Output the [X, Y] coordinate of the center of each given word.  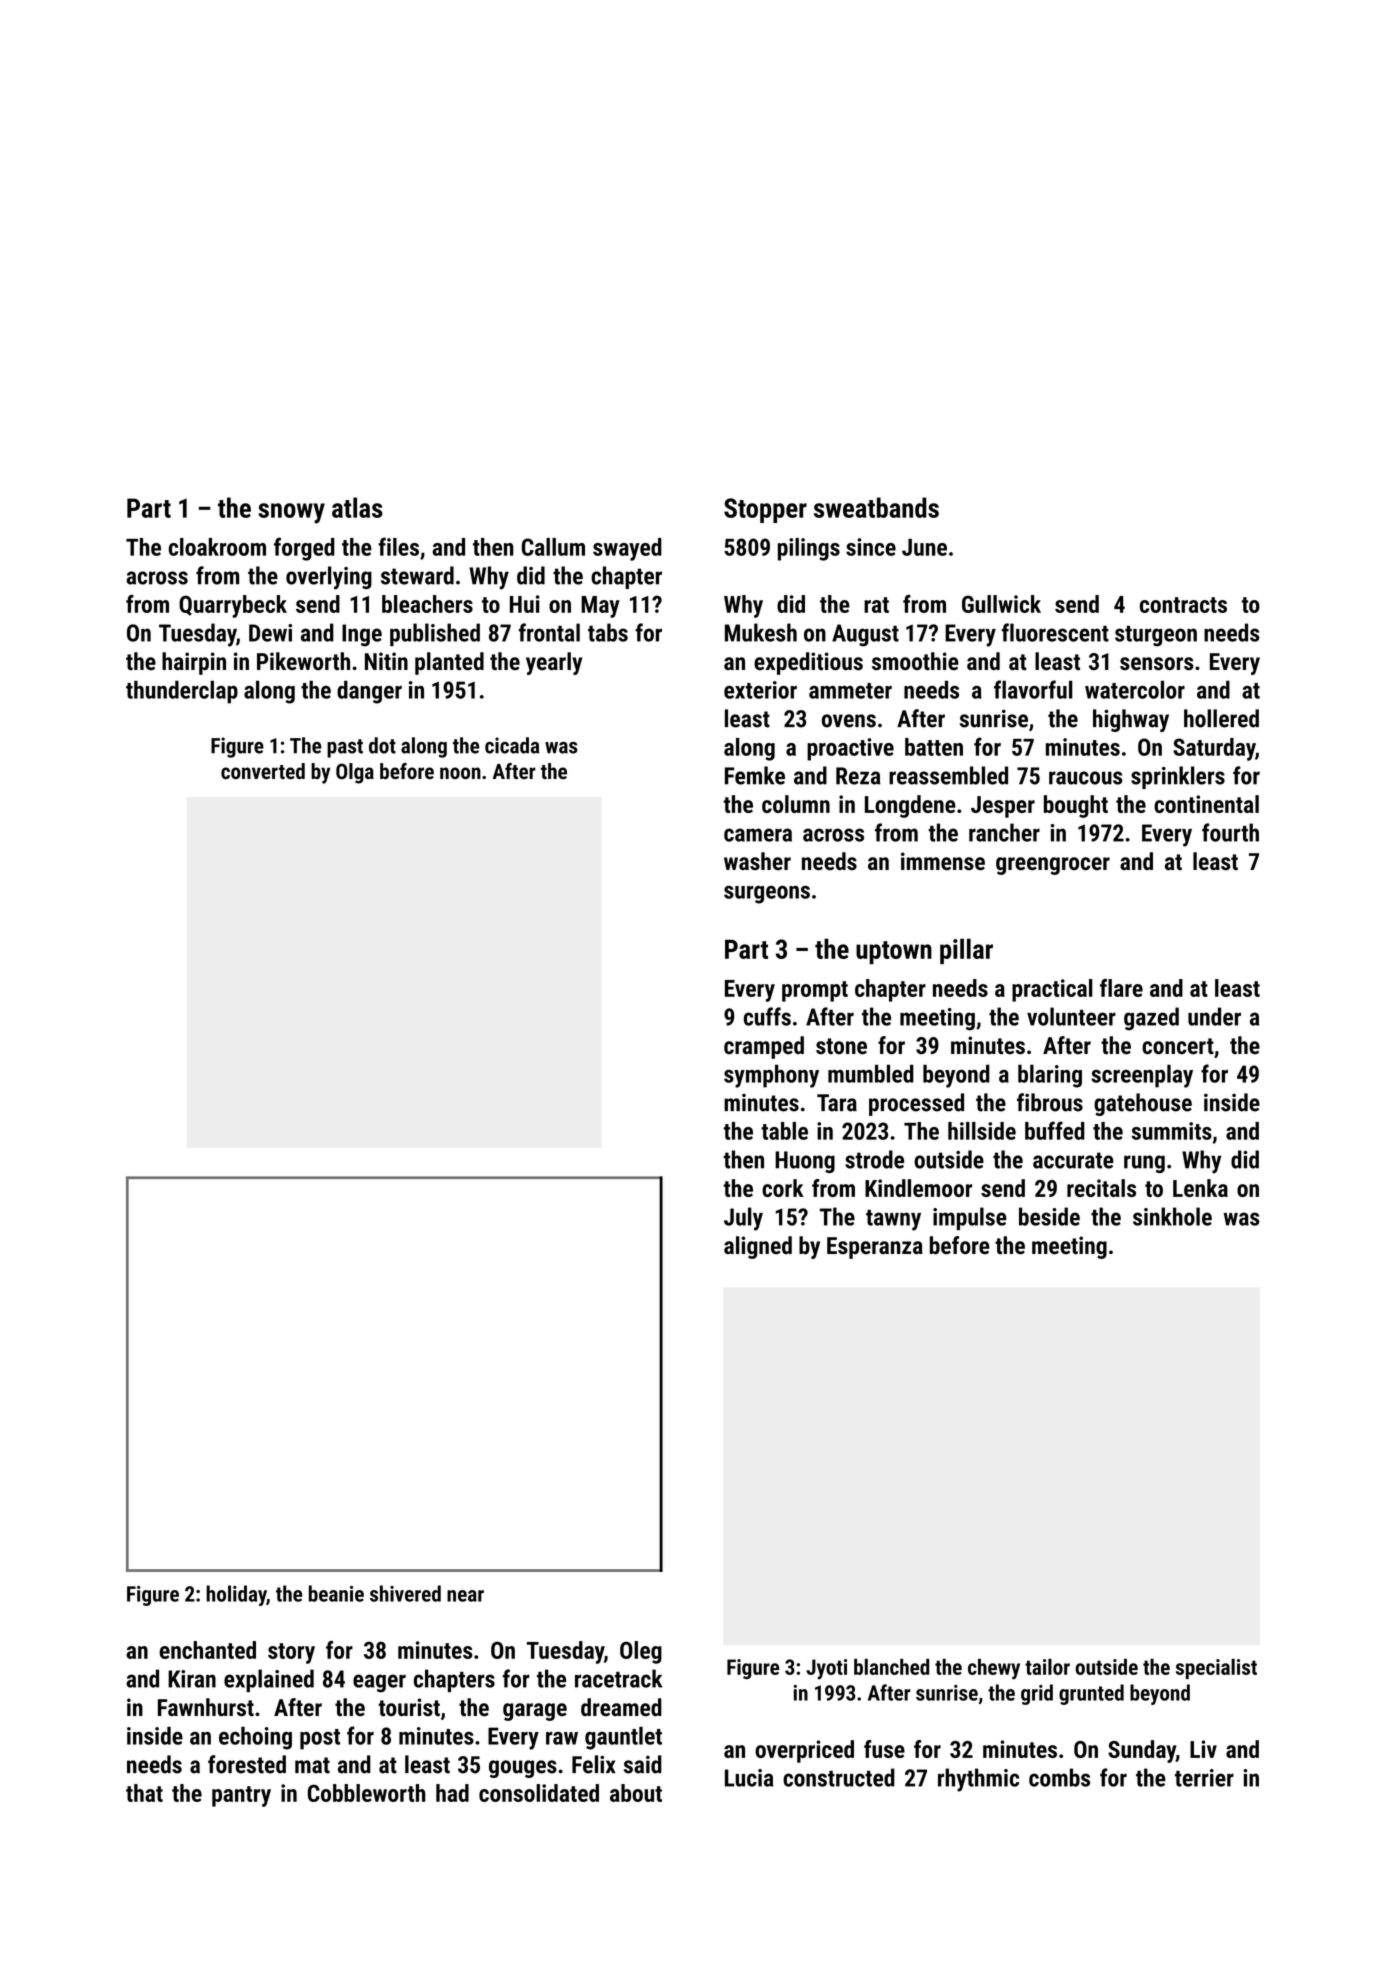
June [924, 547]
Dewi [270, 633]
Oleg [641, 1652]
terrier [1204, 1778]
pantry [241, 1796]
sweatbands [876, 507]
